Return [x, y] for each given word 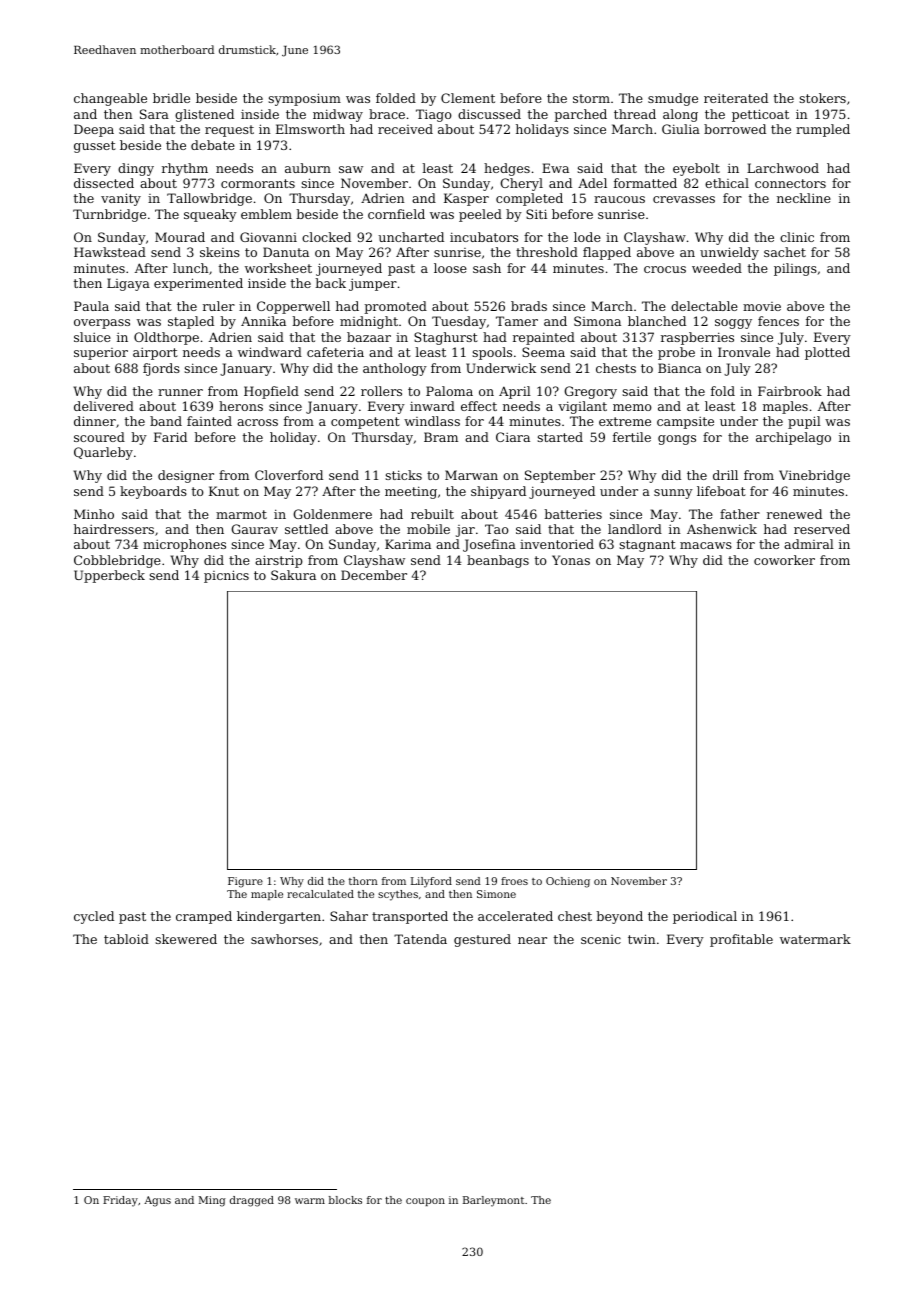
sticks [403, 475]
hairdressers [114, 529]
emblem [266, 214]
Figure [245, 882]
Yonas [571, 560]
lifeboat [721, 491]
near [532, 940]
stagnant [647, 546]
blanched [657, 321]
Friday [120, 1201]
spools [492, 353]
